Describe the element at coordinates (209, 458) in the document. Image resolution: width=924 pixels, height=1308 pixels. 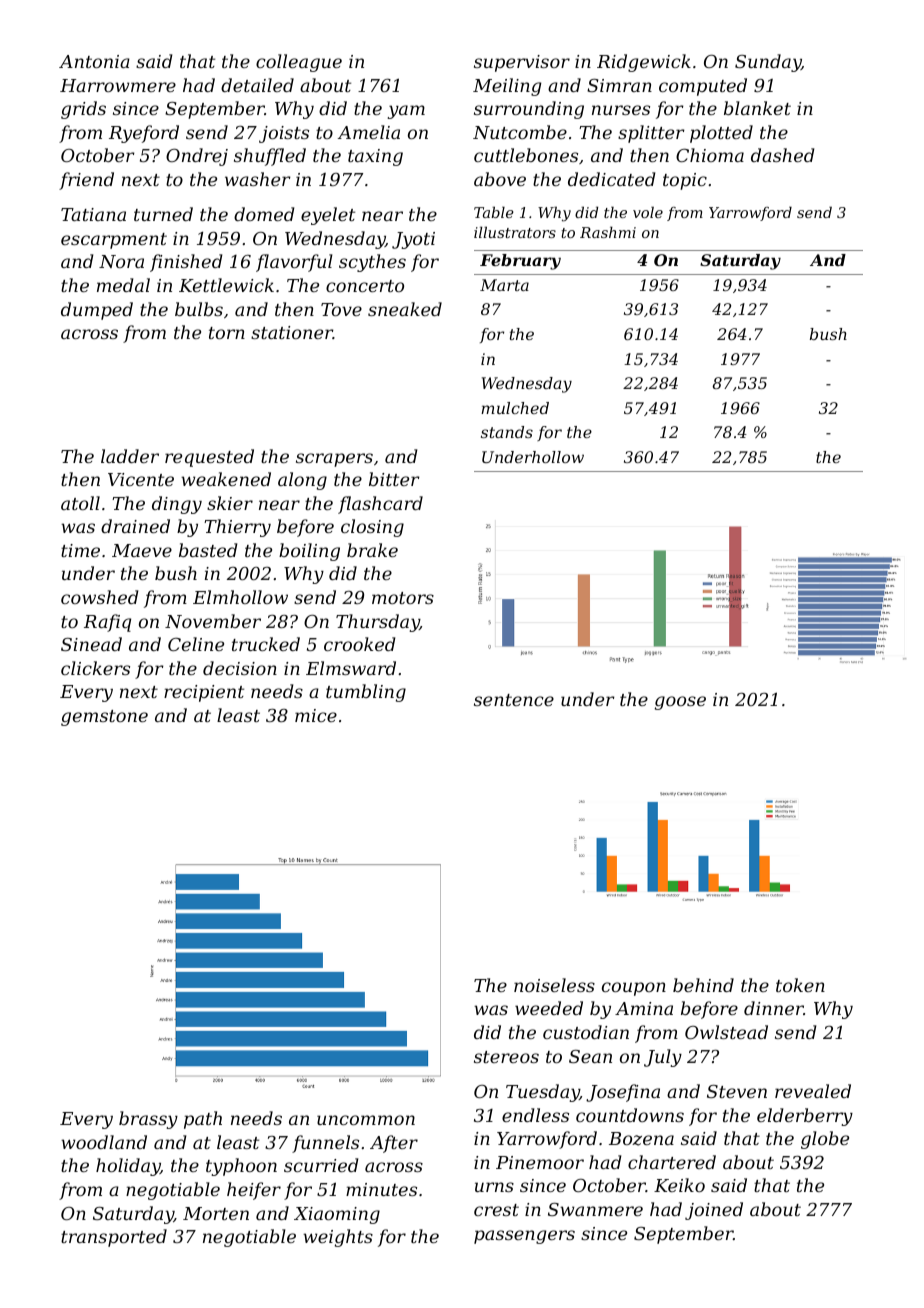
I see `requested` at that location.
